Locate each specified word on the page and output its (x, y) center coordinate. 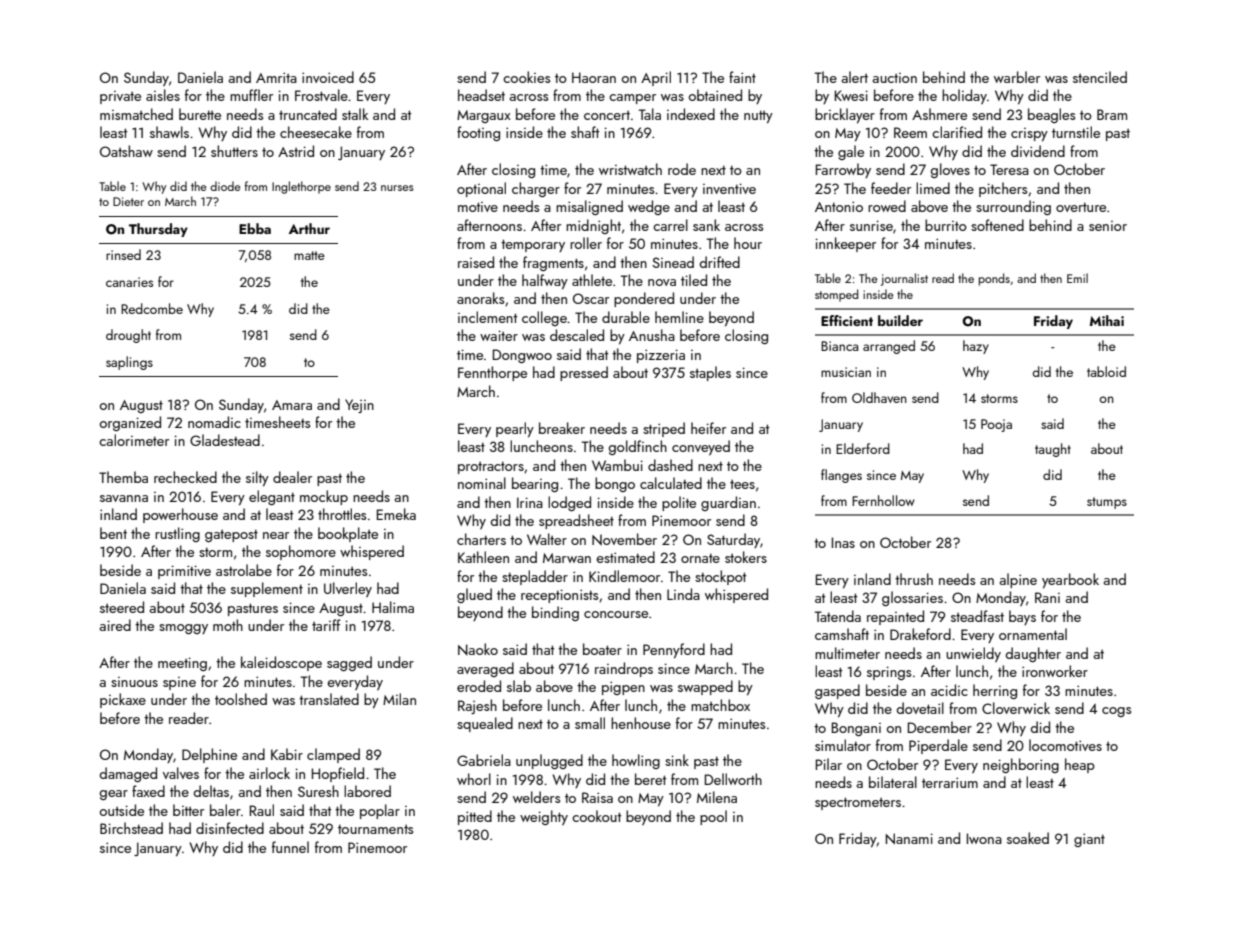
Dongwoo (522, 356)
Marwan (567, 558)
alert (854, 77)
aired (115, 625)
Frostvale (321, 95)
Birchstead (131, 828)
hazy (976, 347)
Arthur (309, 228)
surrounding (1013, 207)
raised (476, 262)
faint (742, 77)
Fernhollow (883, 500)
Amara (292, 405)
